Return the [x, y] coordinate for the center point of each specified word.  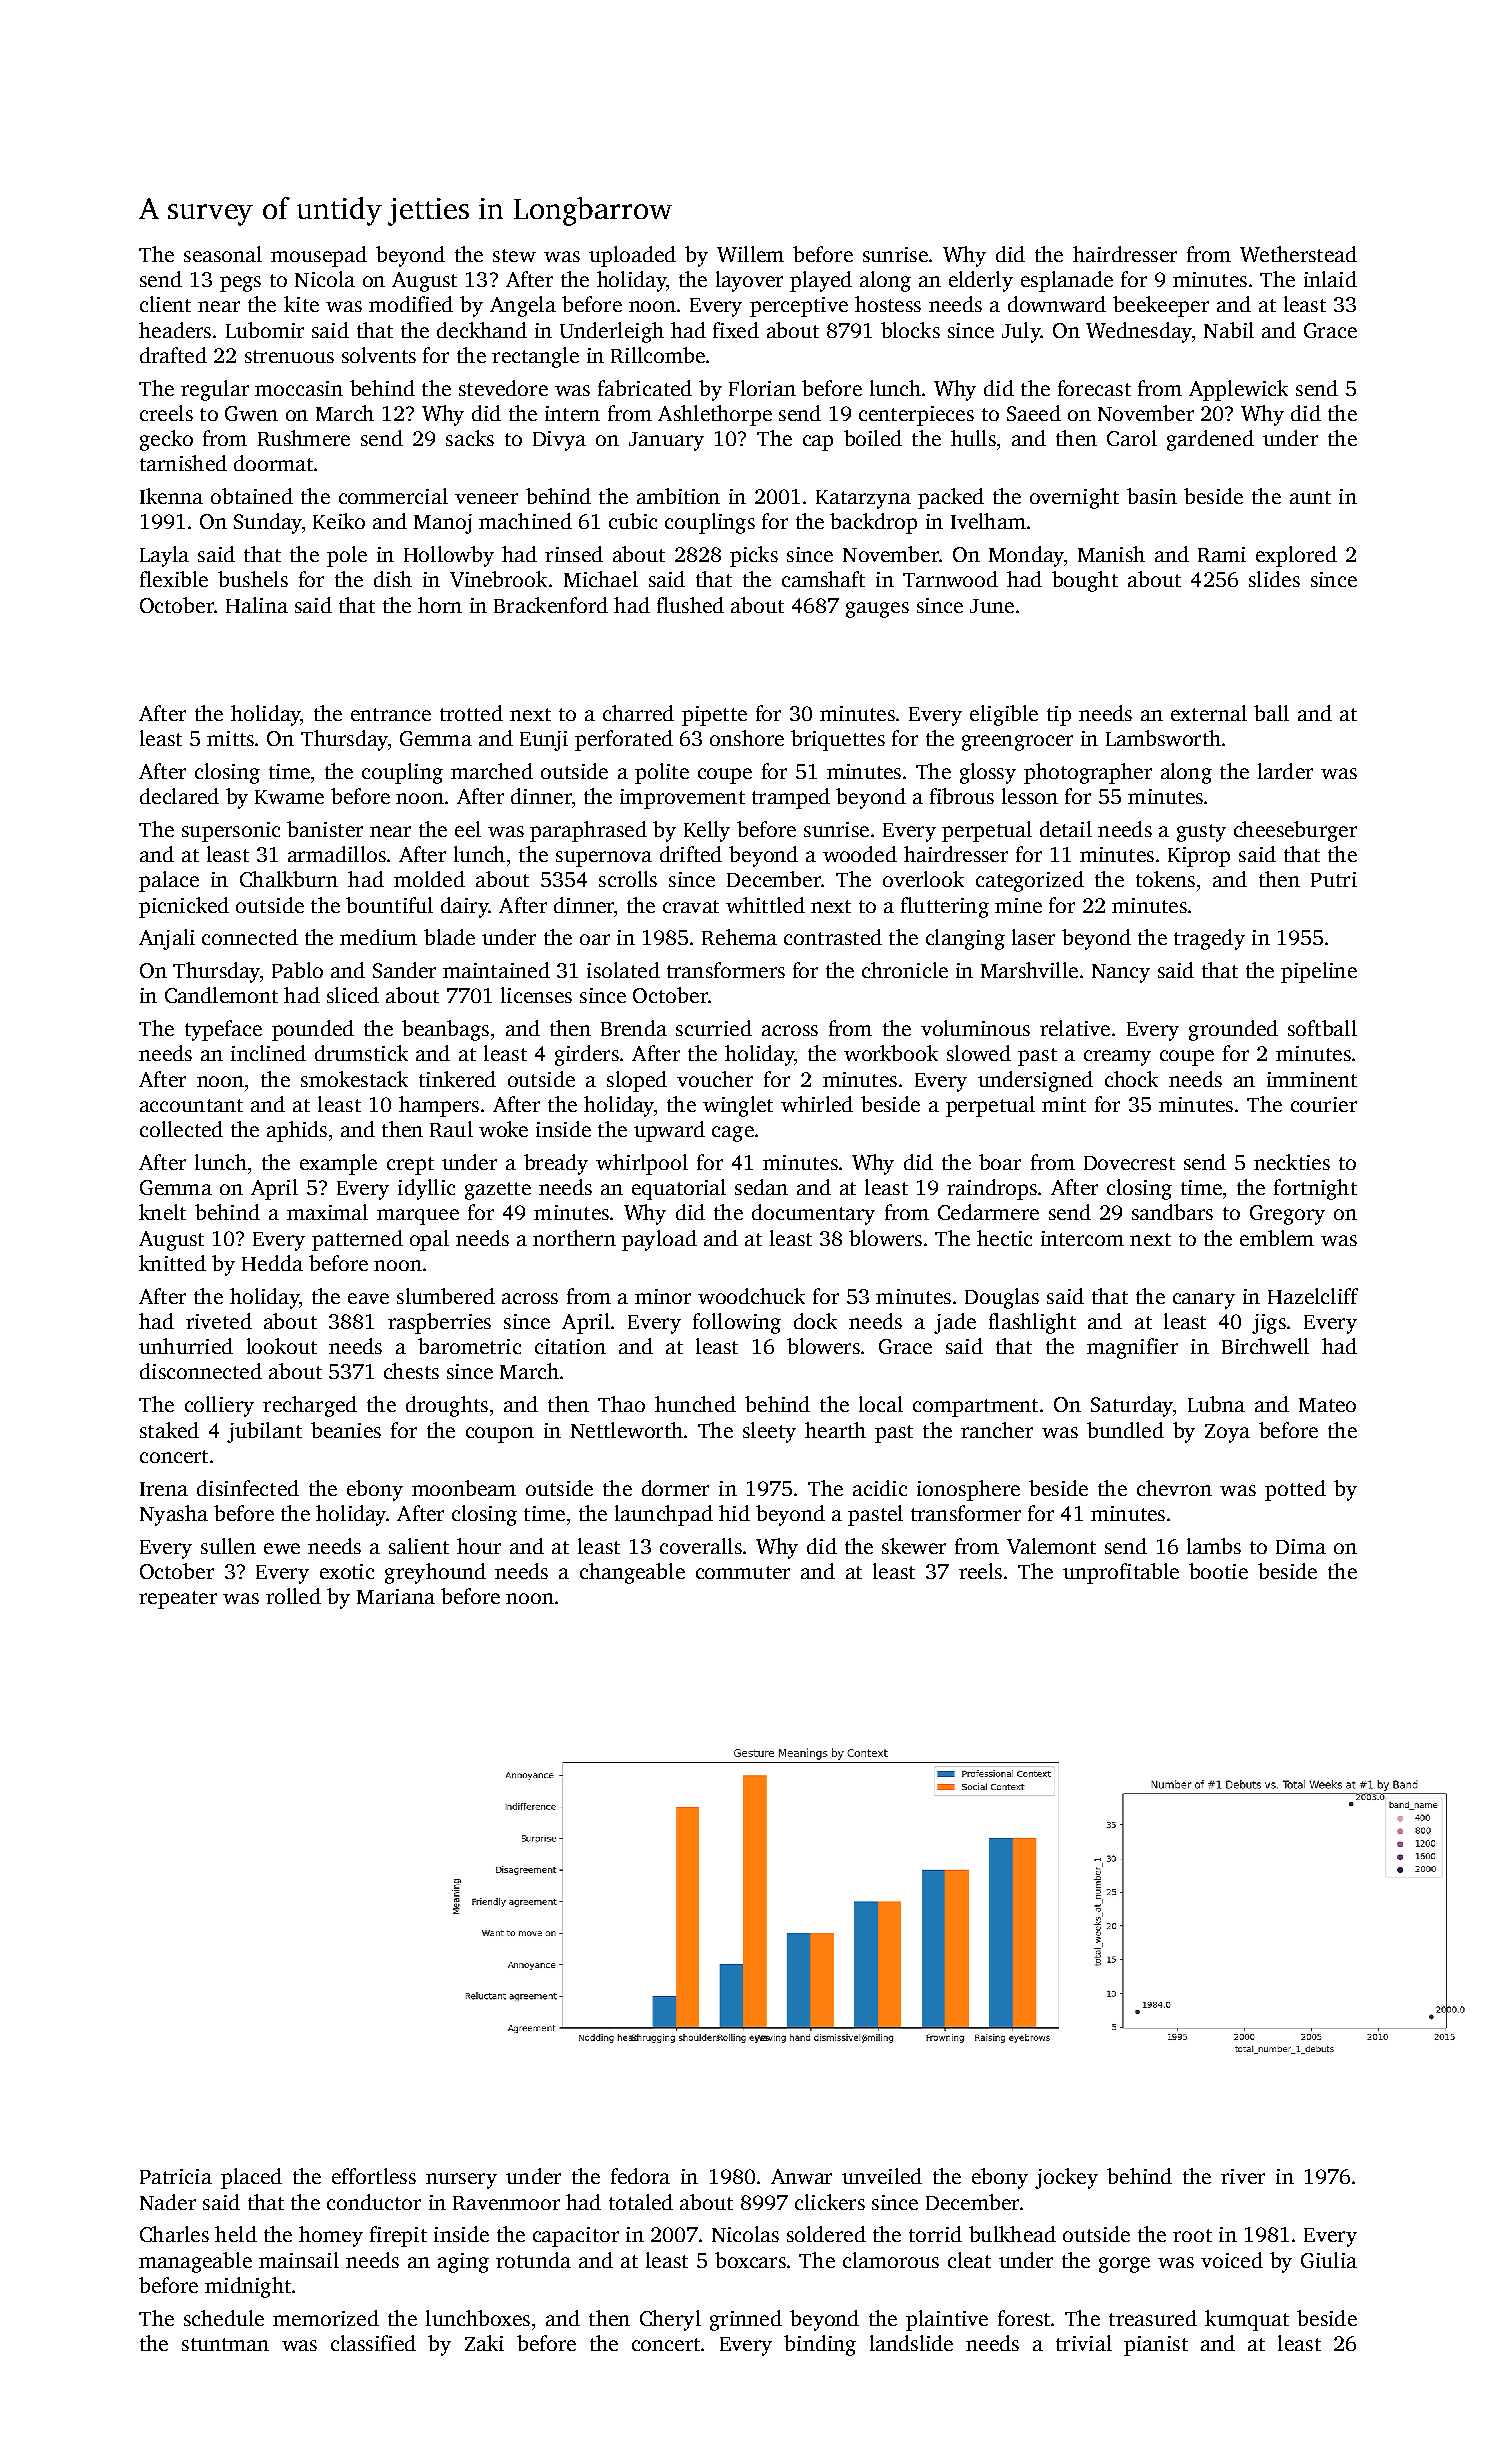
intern [572, 413]
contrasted [833, 937]
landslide [911, 2343]
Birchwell [1265, 1346]
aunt [1310, 497]
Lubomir [265, 330]
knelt [162, 1212]
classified [373, 2343]
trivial [1084, 2343]
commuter [743, 1572]
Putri [1334, 879]
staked [169, 1430]
